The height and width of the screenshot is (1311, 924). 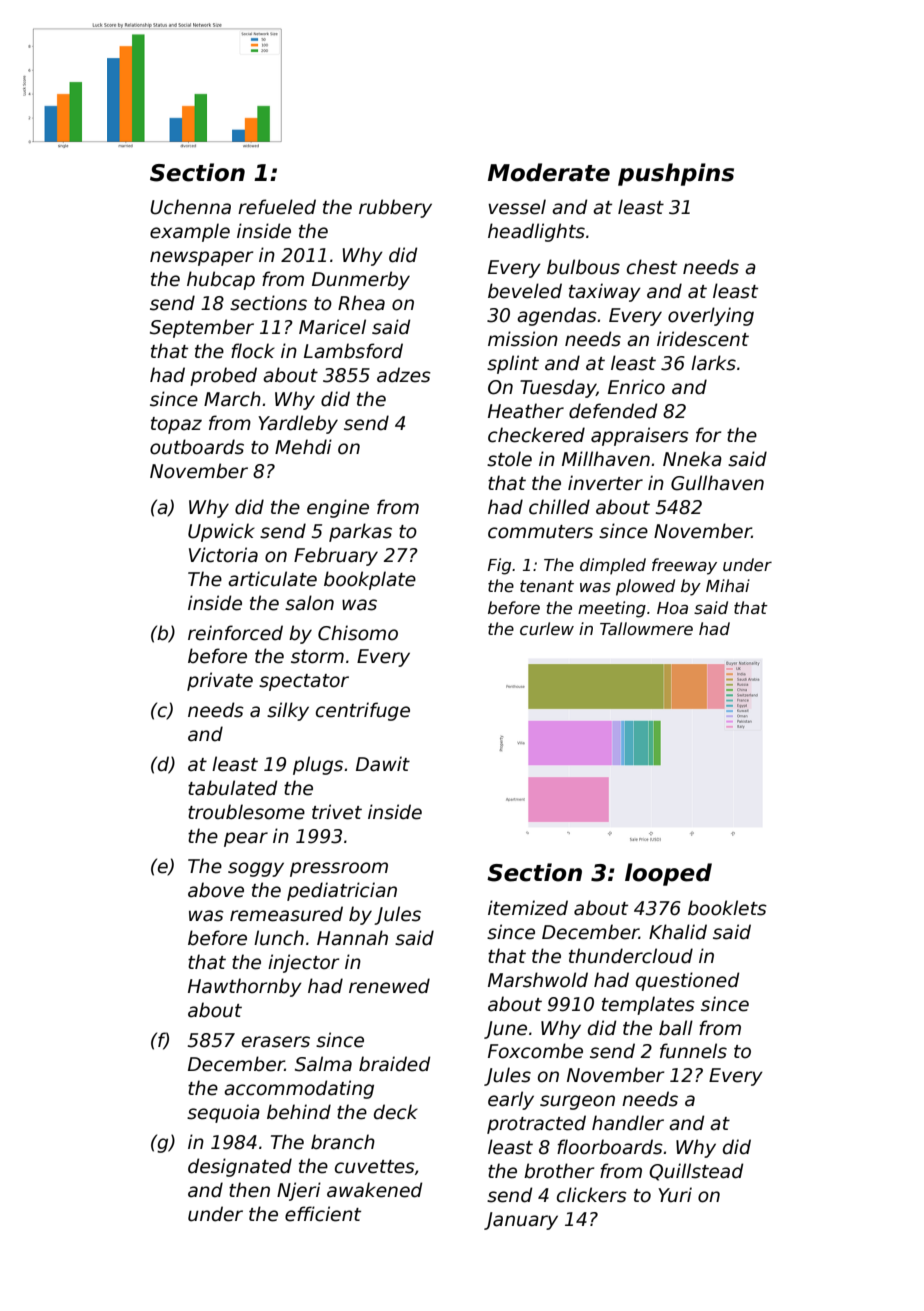 I want to click on pushpins, so click(x=676, y=174).
